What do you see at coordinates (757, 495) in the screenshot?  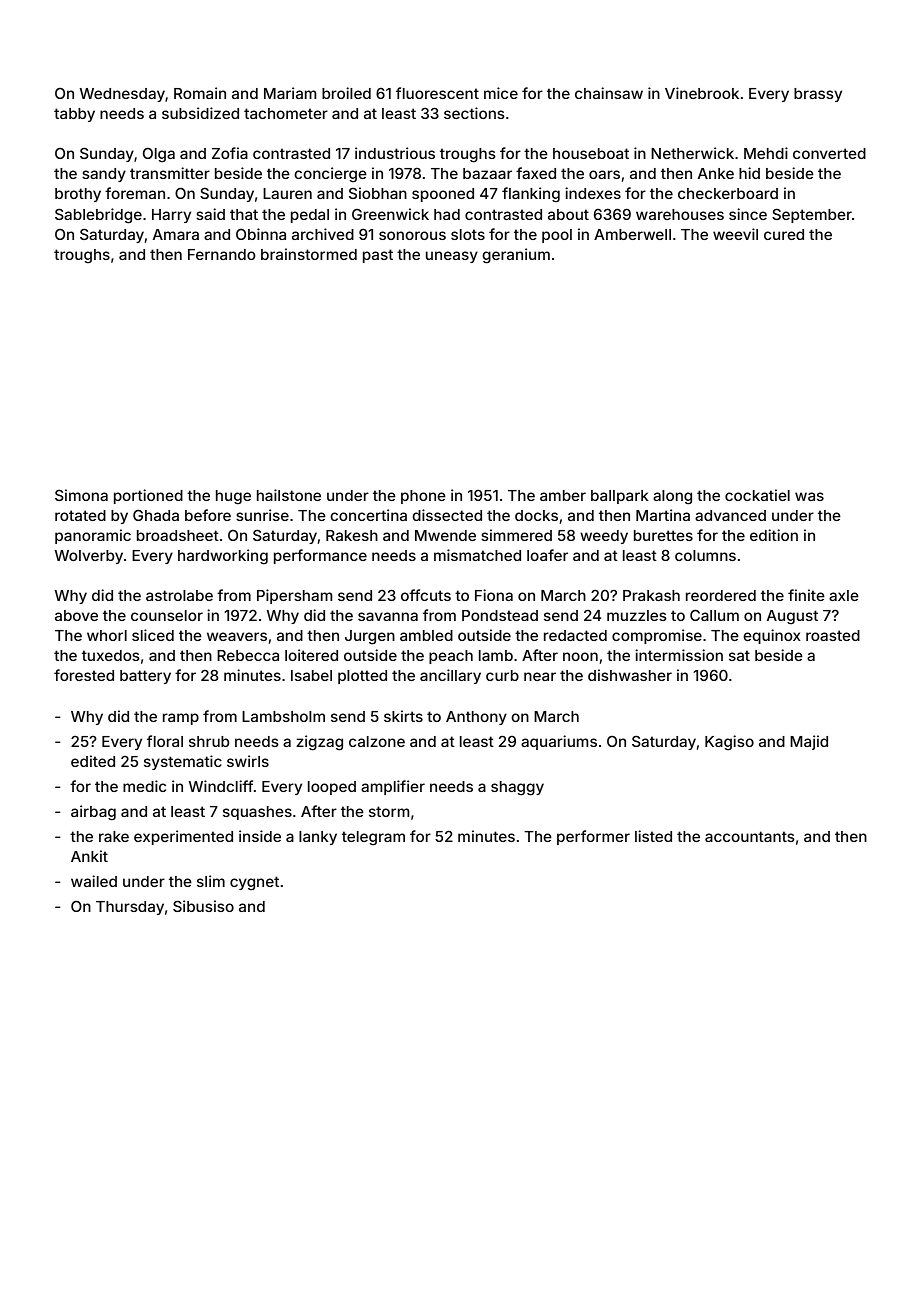 I see `cockatiel` at bounding box center [757, 495].
